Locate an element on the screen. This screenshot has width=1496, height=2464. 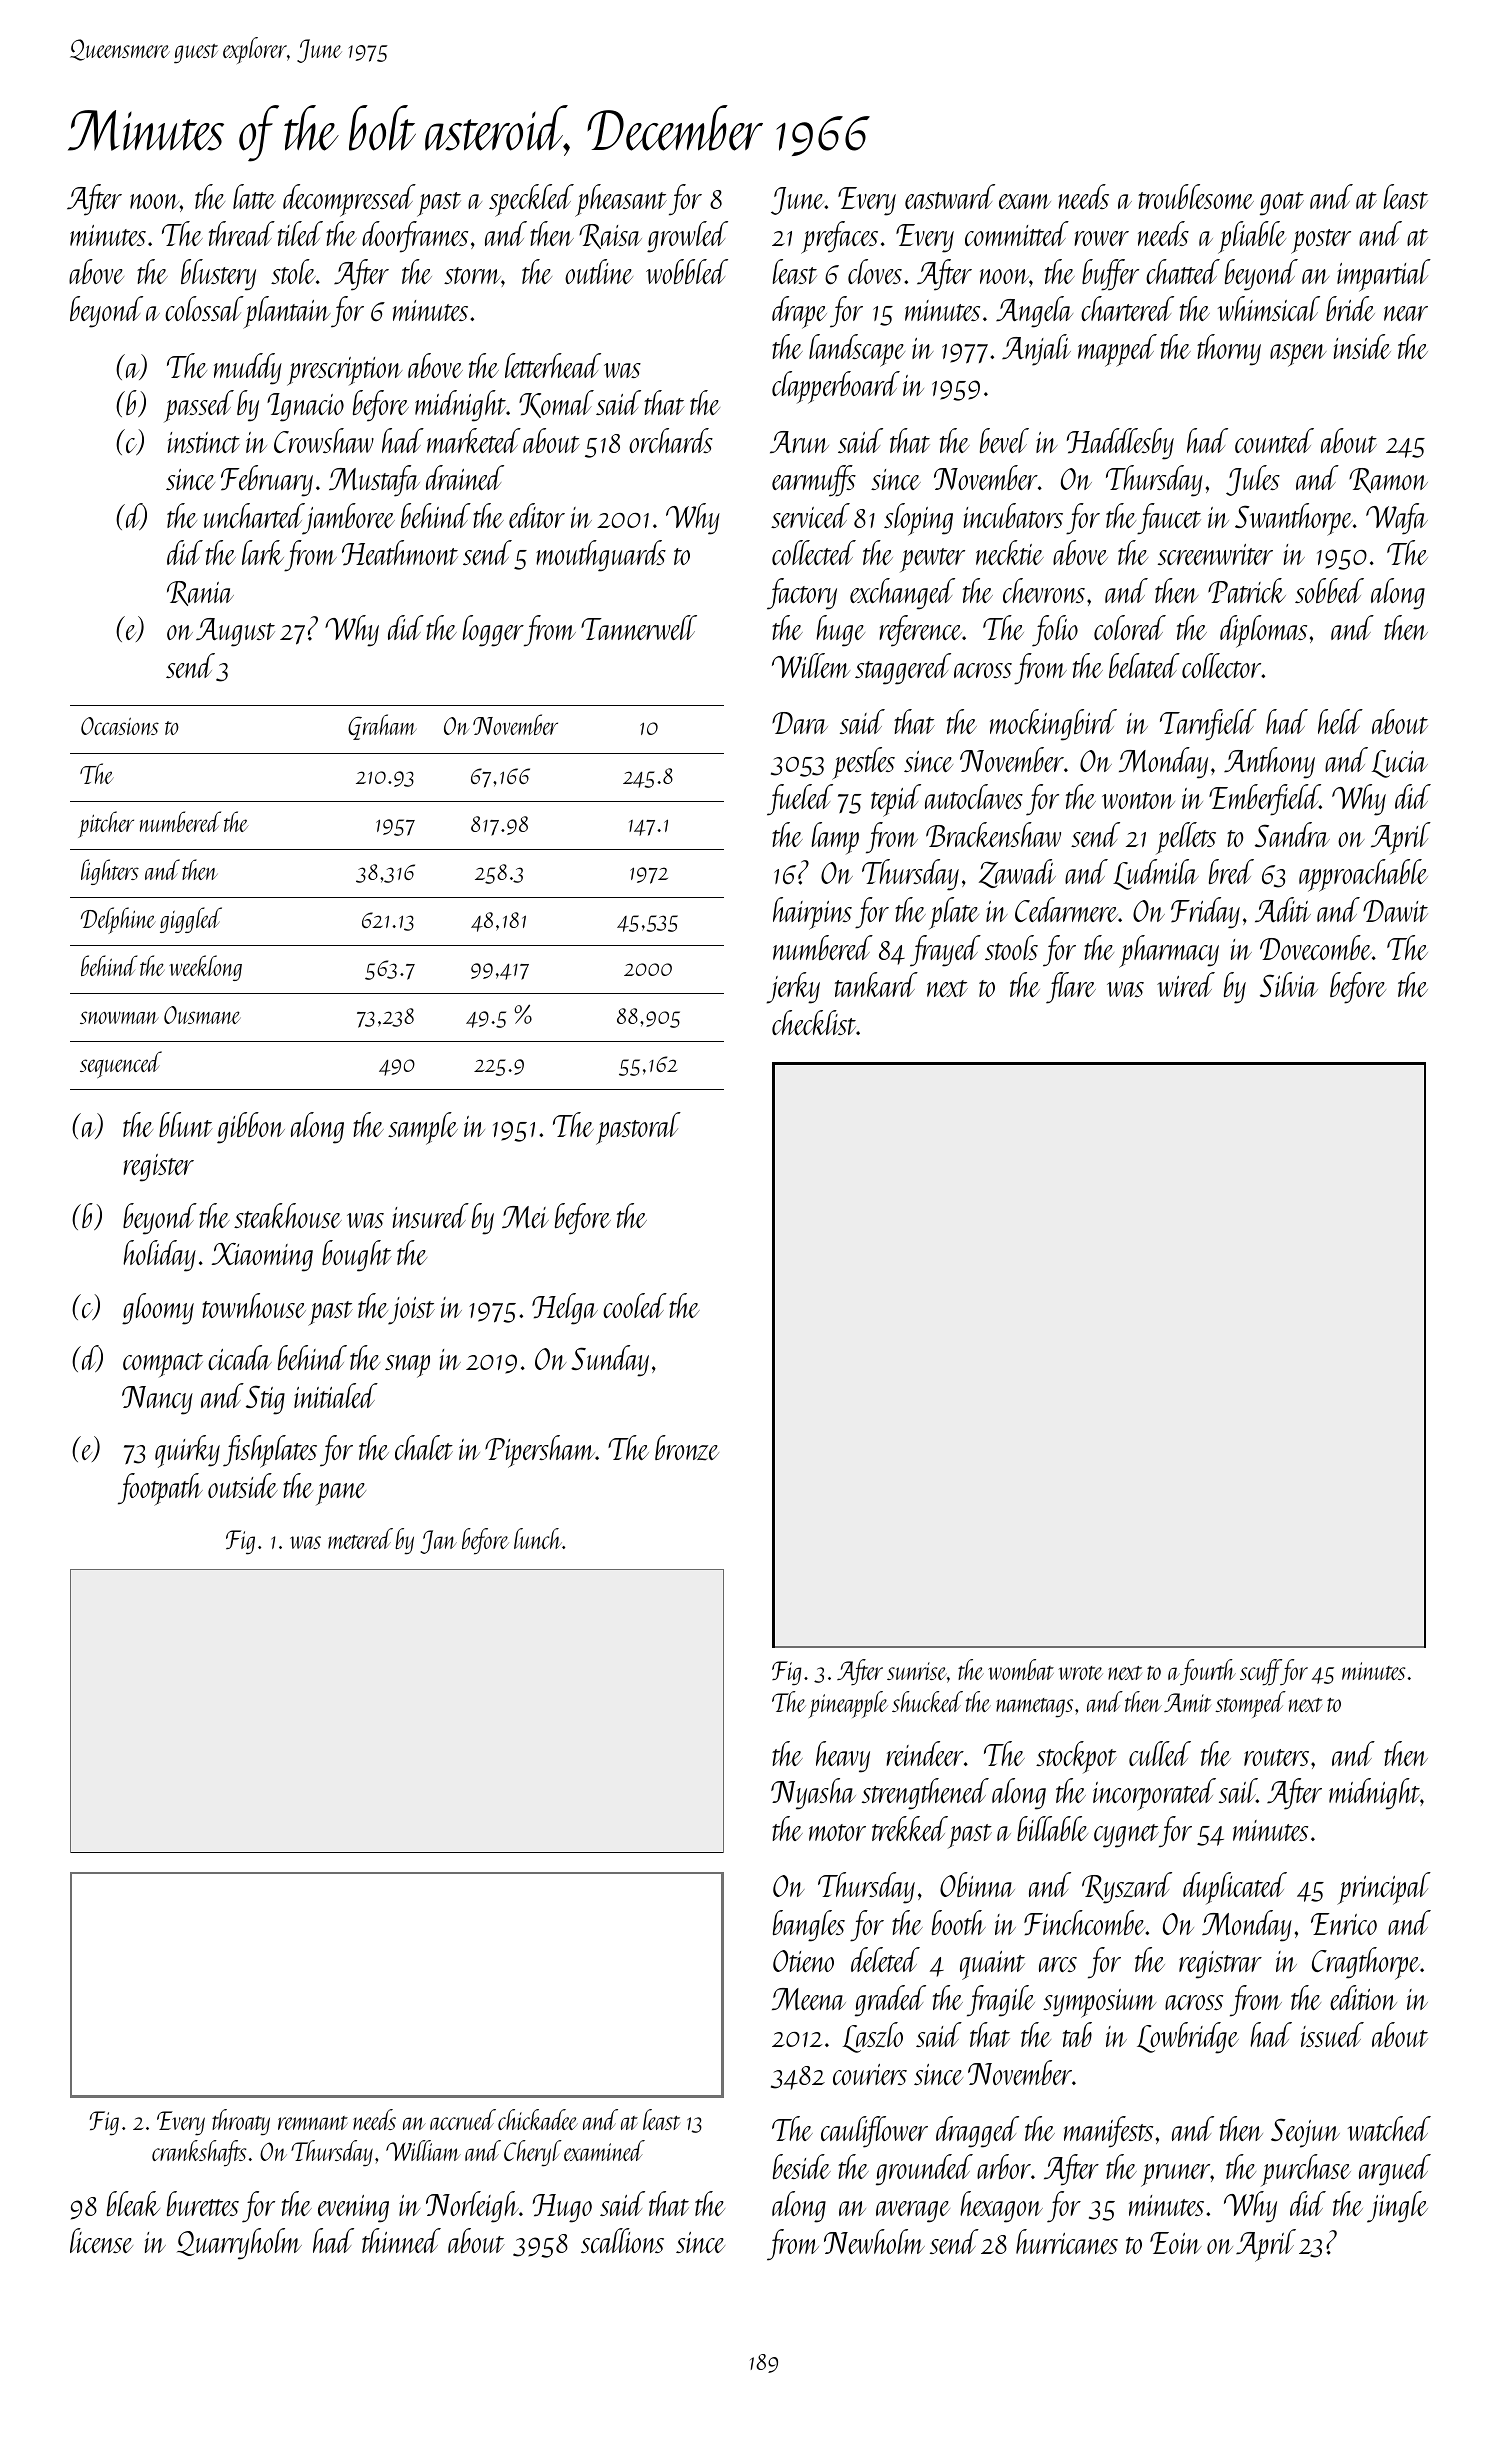
latte is located at coordinates (254, 196).
